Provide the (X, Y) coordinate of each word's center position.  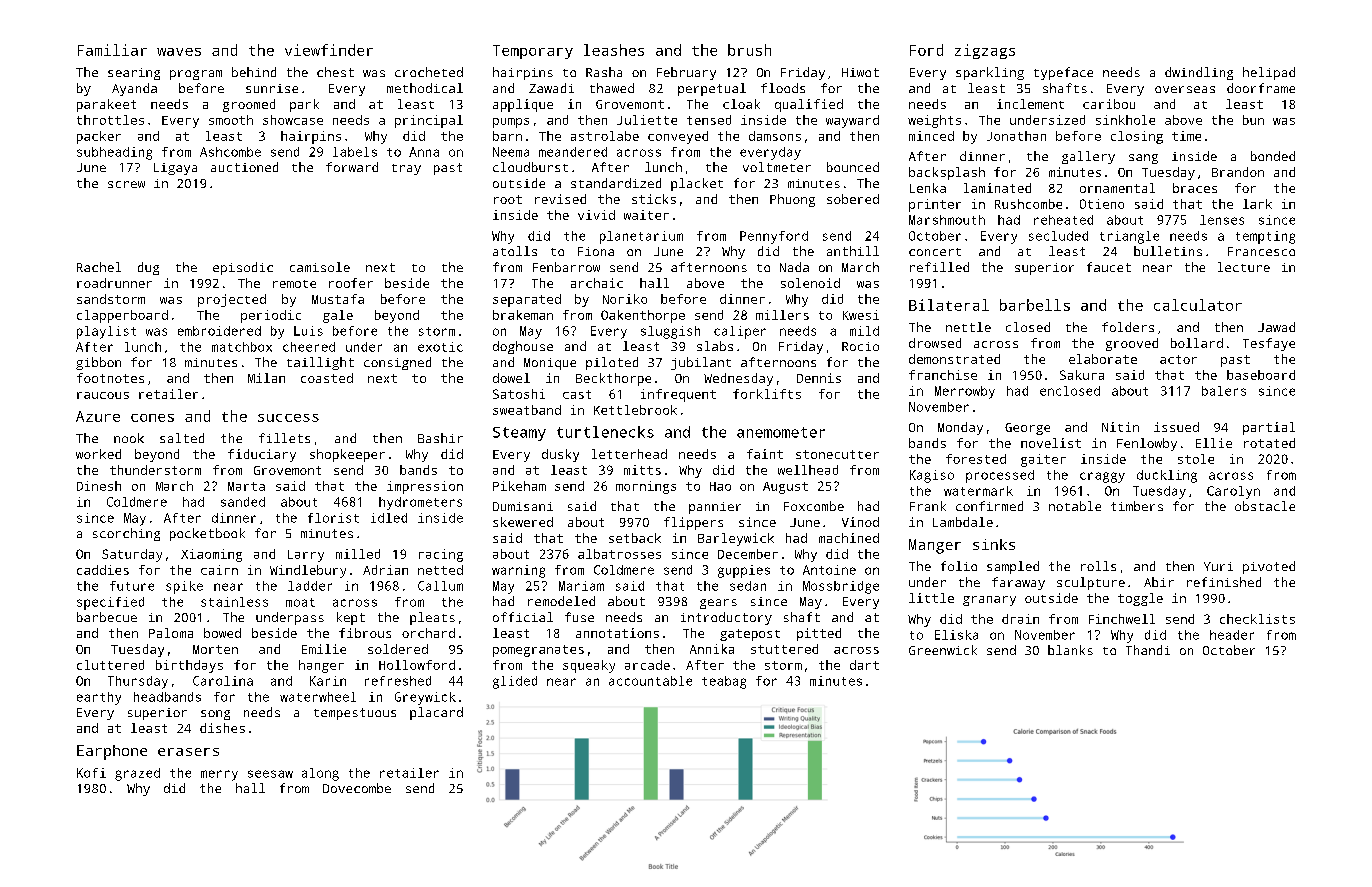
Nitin (1120, 427)
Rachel (99, 267)
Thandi (1148, 650)
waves (179, 52)
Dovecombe (357, 788)
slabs (715, 346)
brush (749, 50)
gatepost (750, 635)
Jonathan (1016, 136)
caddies (103, 570)
